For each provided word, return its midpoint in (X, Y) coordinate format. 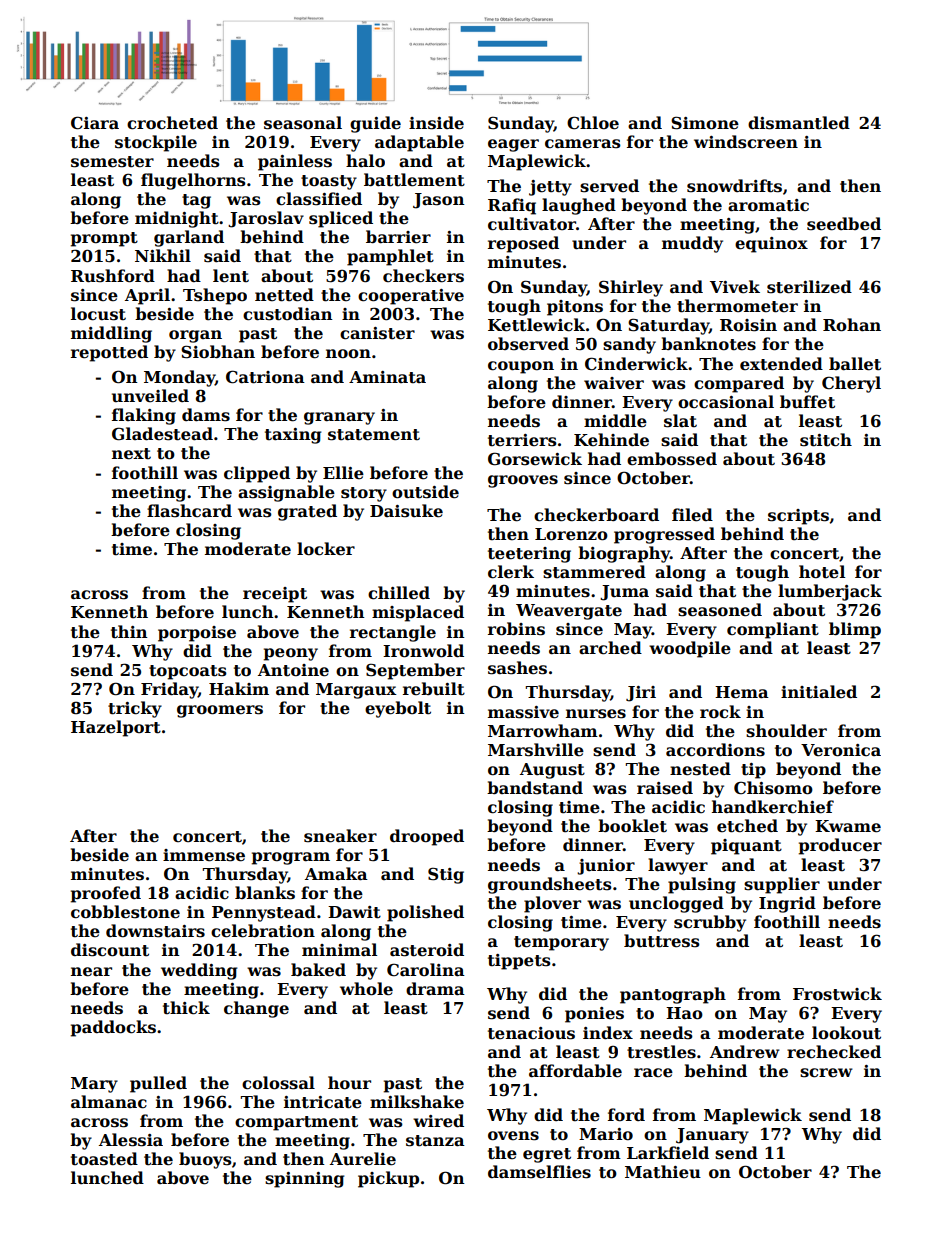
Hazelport (116, 728)
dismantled (799, 123)
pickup (388, 1179)
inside (436, 123)
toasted (104, 1159)
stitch (826, 440)
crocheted (172, 123)
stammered (594, 572)
